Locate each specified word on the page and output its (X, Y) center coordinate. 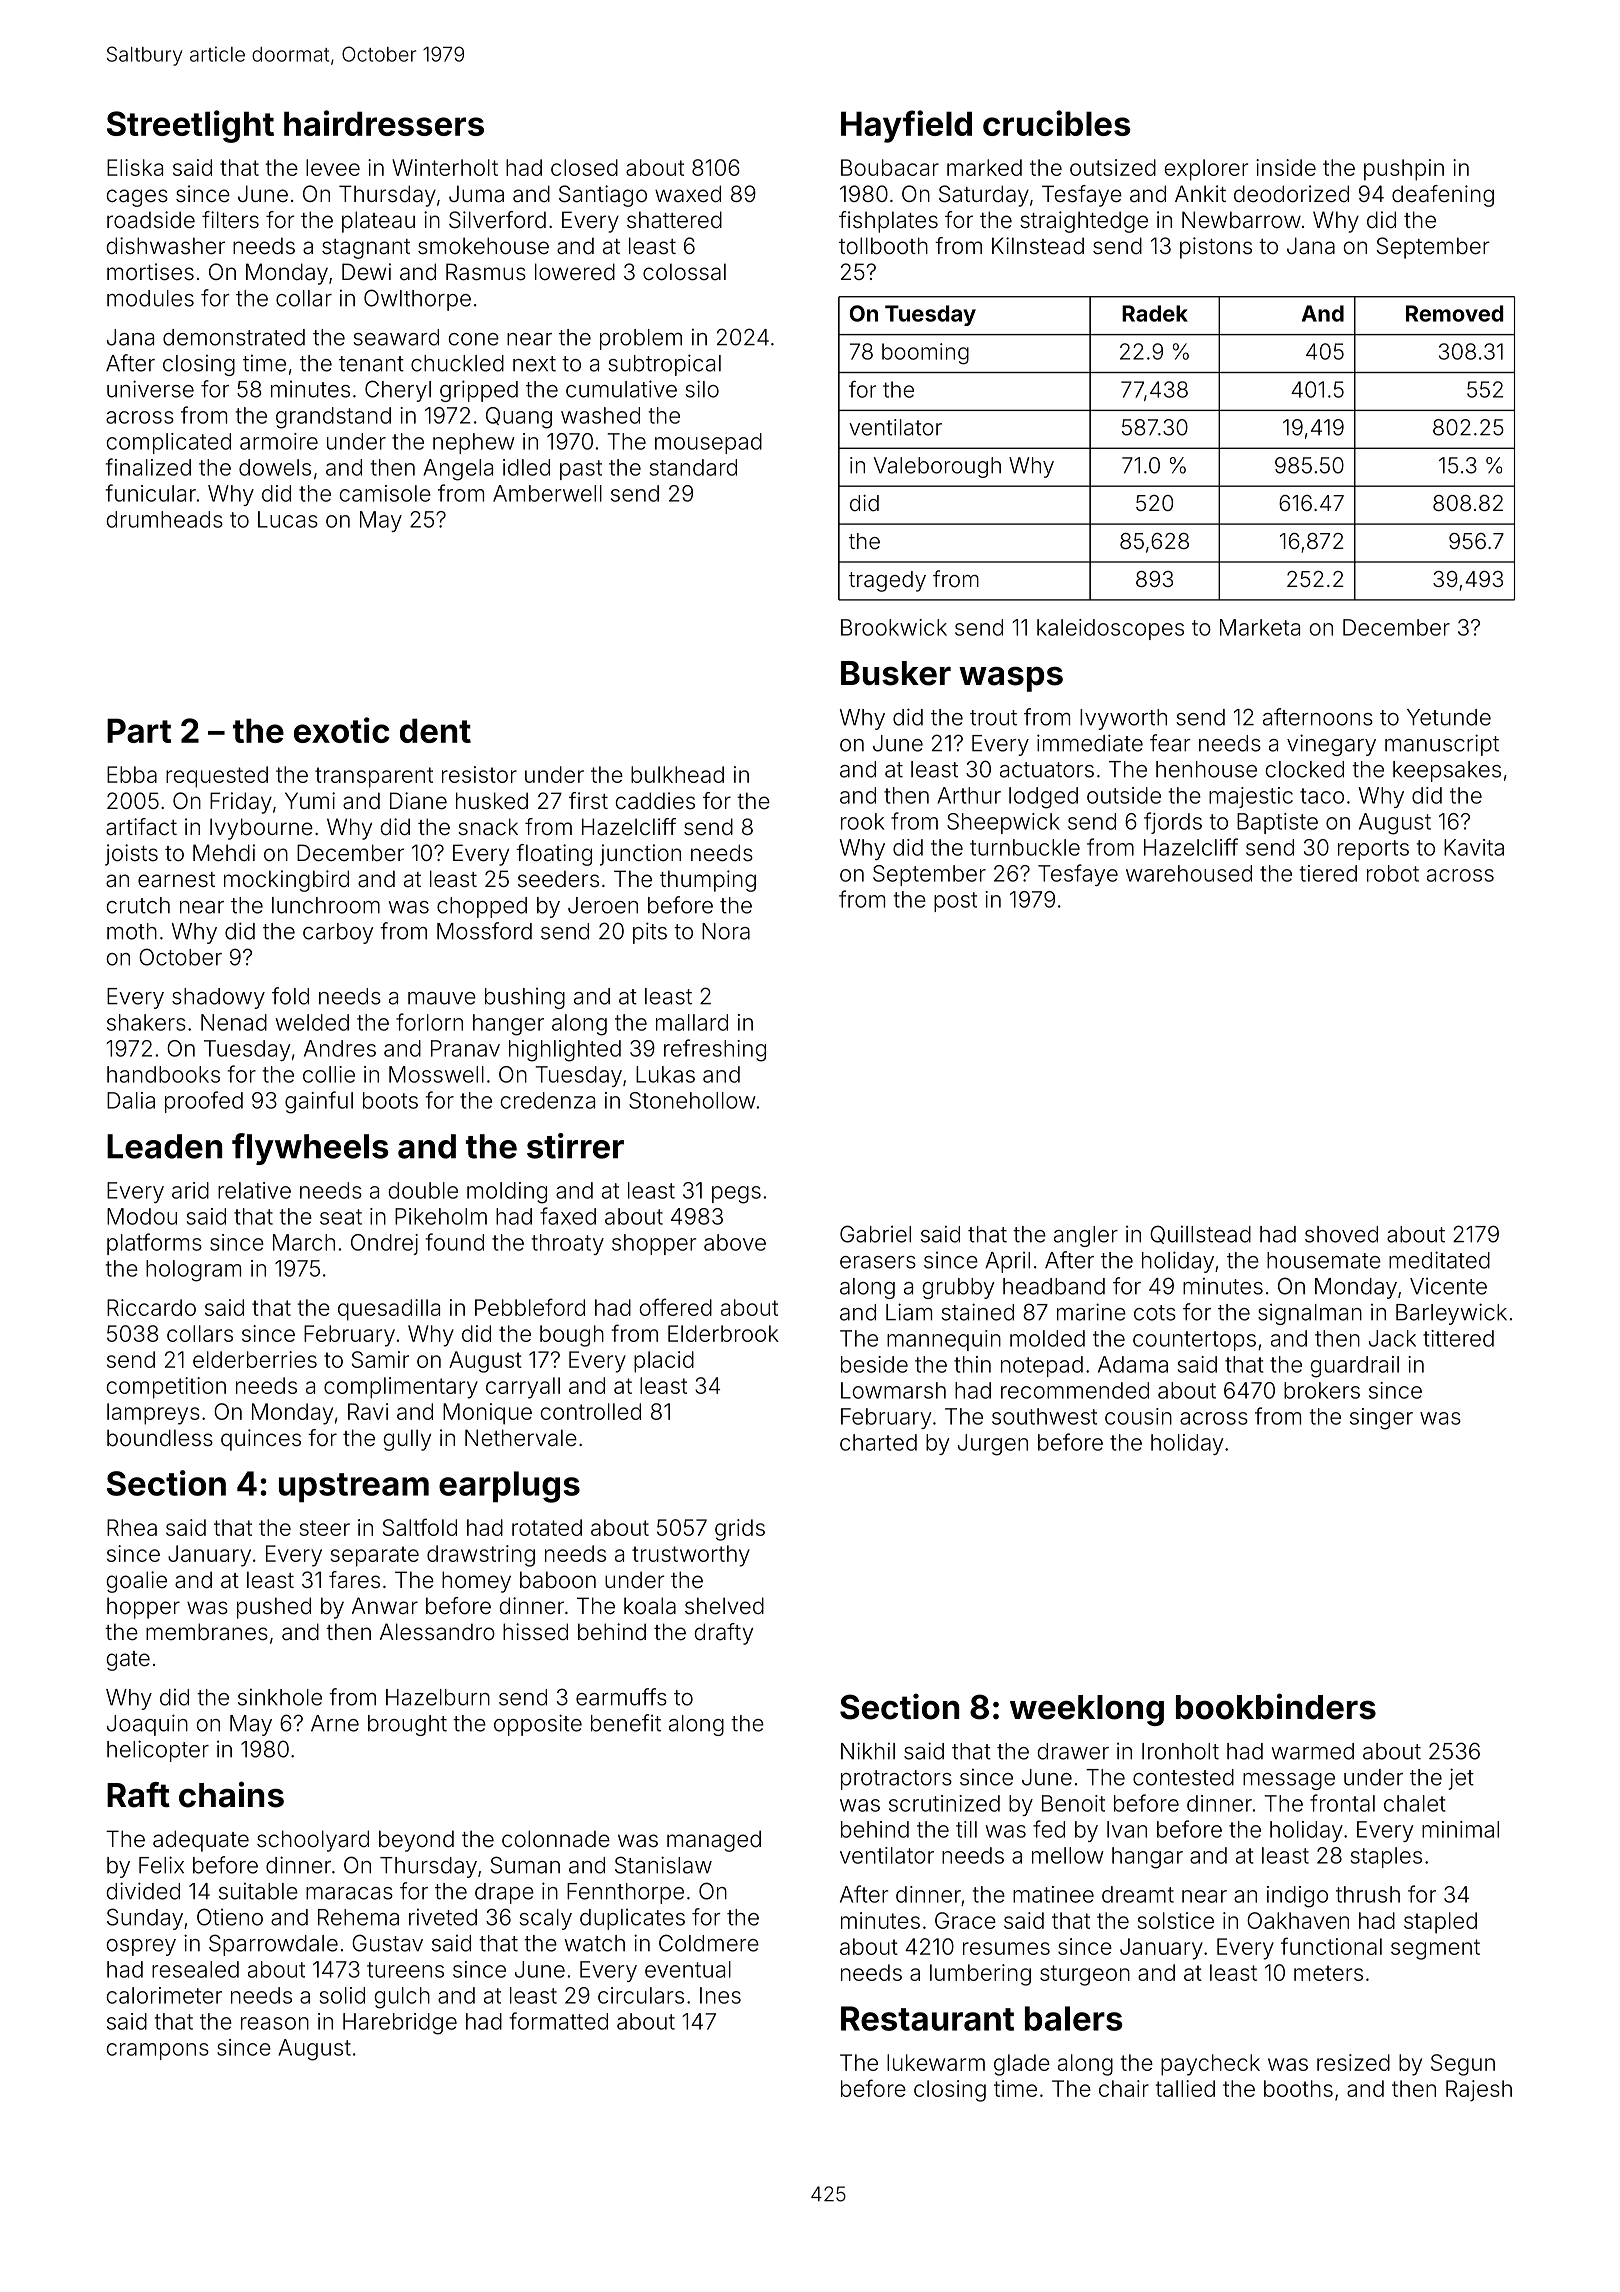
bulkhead (677, 774)
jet (1461, 1779)
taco (1322, 796)
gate (128, 1661)
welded (312, 1022)
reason (275, 2023)
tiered (1328, 873)
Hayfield (906, 126)
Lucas (288, 519)
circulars (641, 1995)
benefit (626, 1723)
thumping (708, 881)
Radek (1155, 313)
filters (230, 219)
